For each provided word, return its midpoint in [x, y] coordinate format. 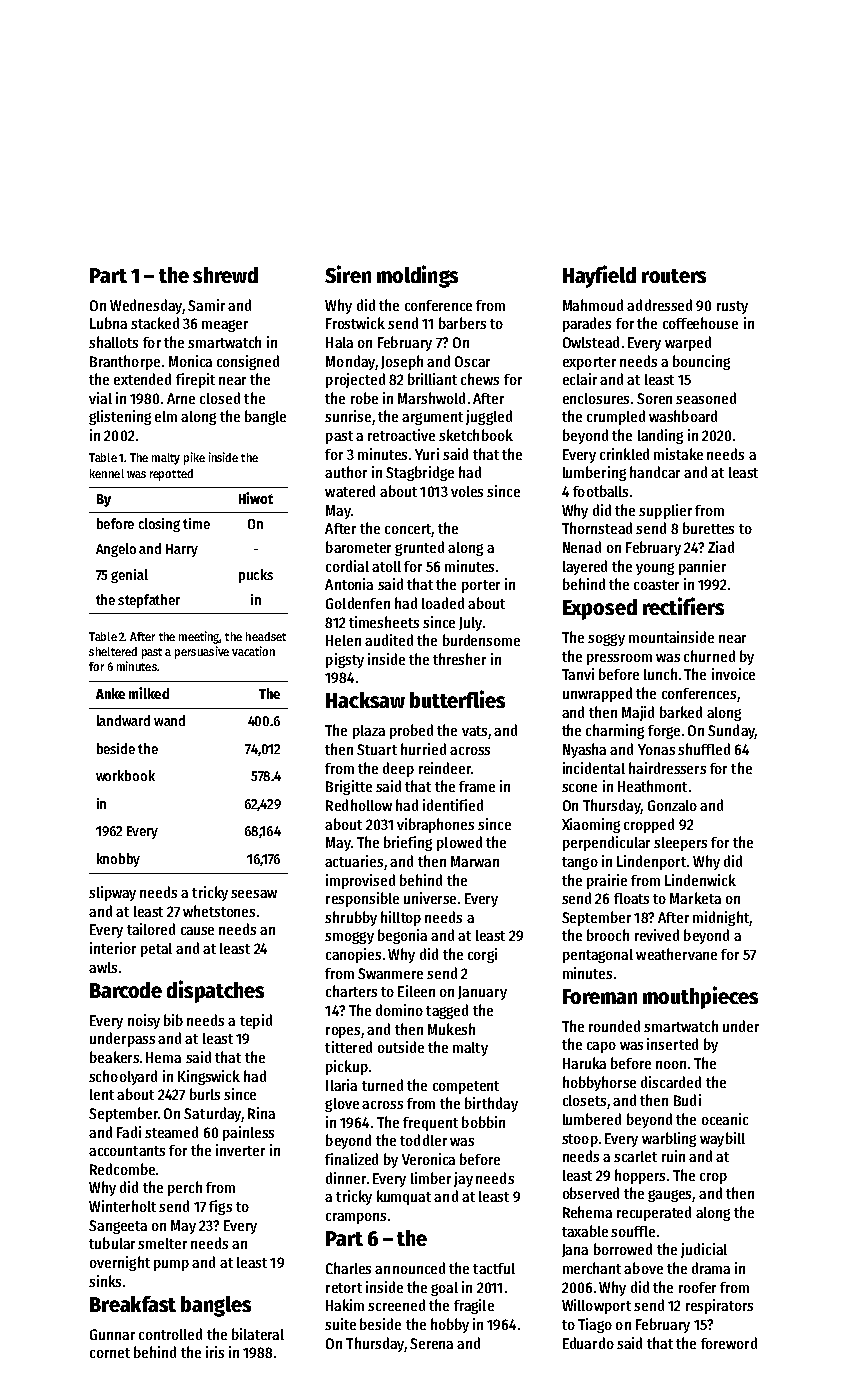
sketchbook [476, 435]
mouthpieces [700, 997]
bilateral [258, 1334]
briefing [408, 843]
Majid [638, 713]
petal [156, 950]
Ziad [721, 547]
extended [142, 379]
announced [410, 1268]
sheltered [113, 651]
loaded [443, 603]
